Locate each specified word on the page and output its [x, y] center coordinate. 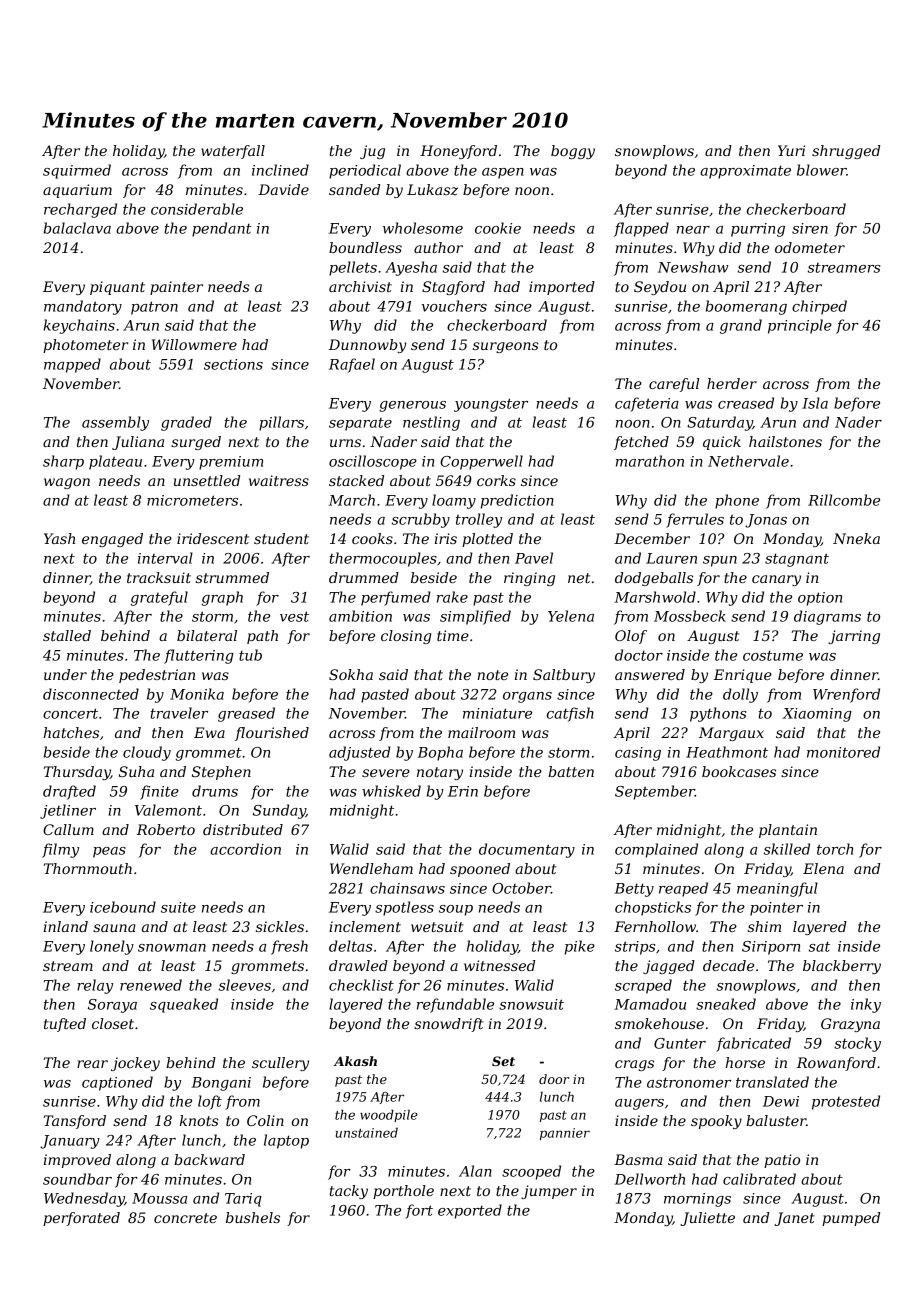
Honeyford [458, 152]
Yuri [791, 150]
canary [776, 580]
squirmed [77, 171]
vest [294, 616]
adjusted [360, 753]
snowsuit [531, 1004]
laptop [286, 1141]
